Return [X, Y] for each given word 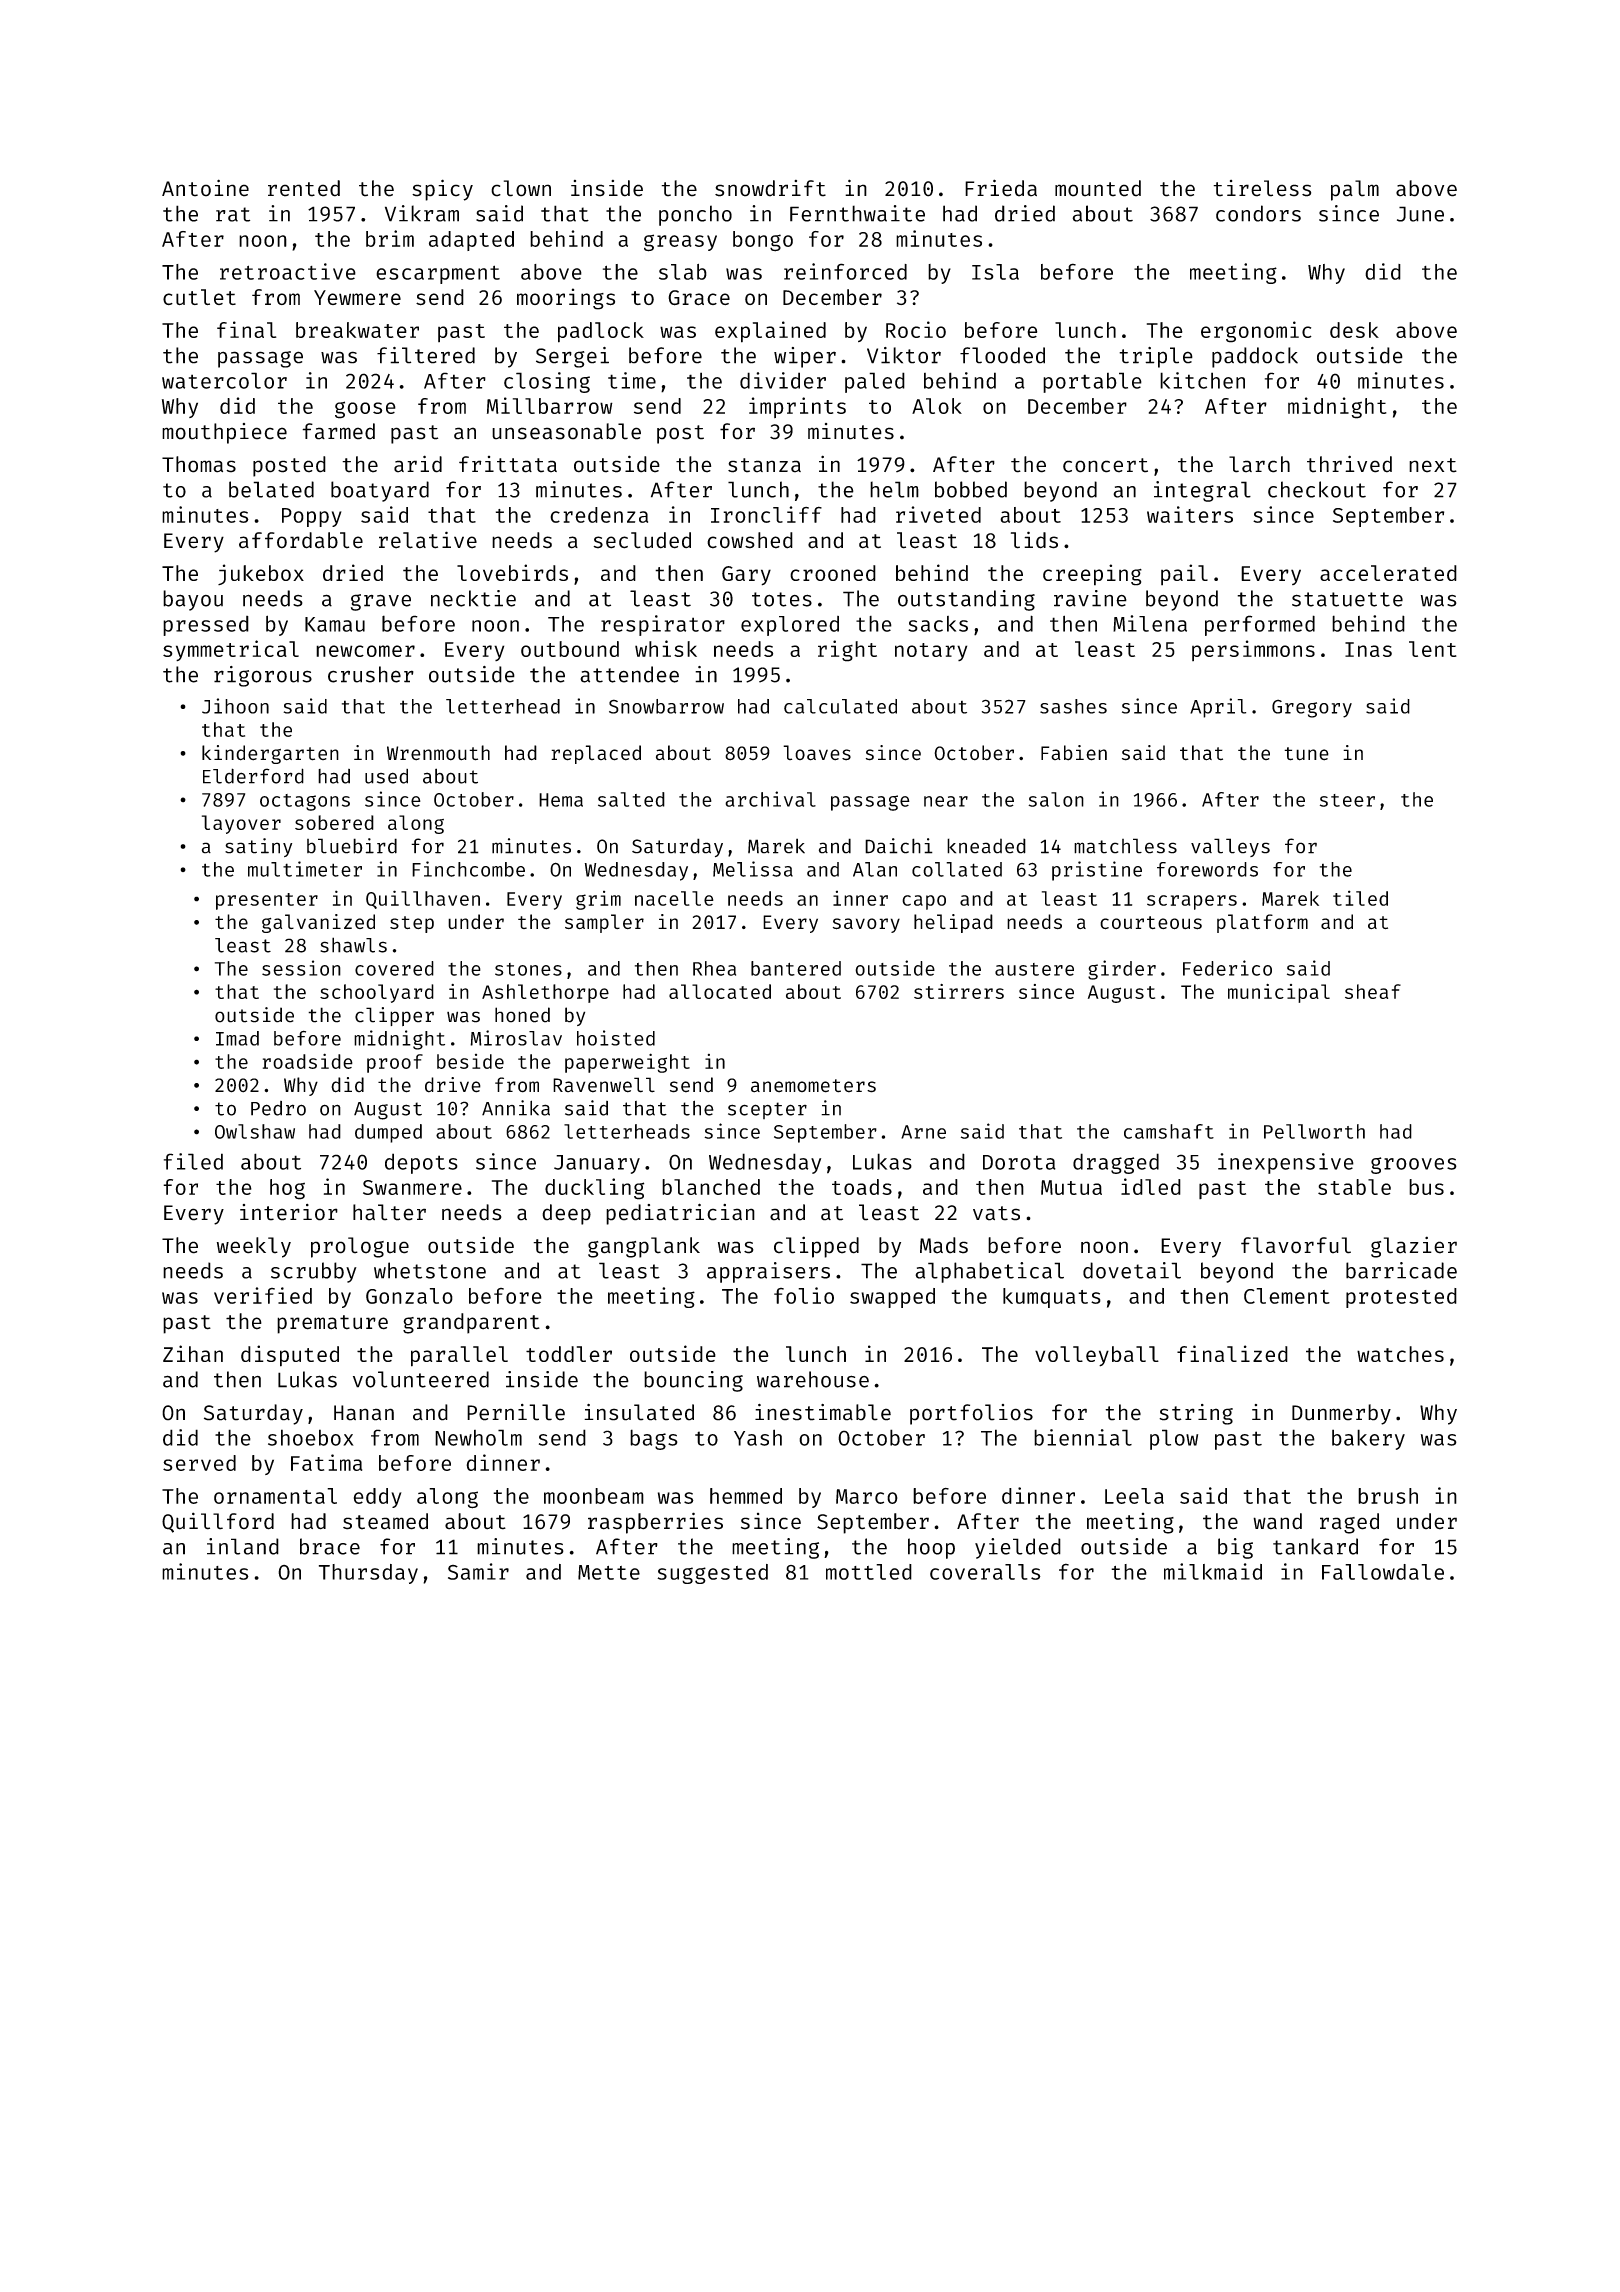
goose [365, 410]
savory [866, 925]
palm [1355, 190]
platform [1262, 923]
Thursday [368, 1574]
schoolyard [377, 993]
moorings [566, 299]
